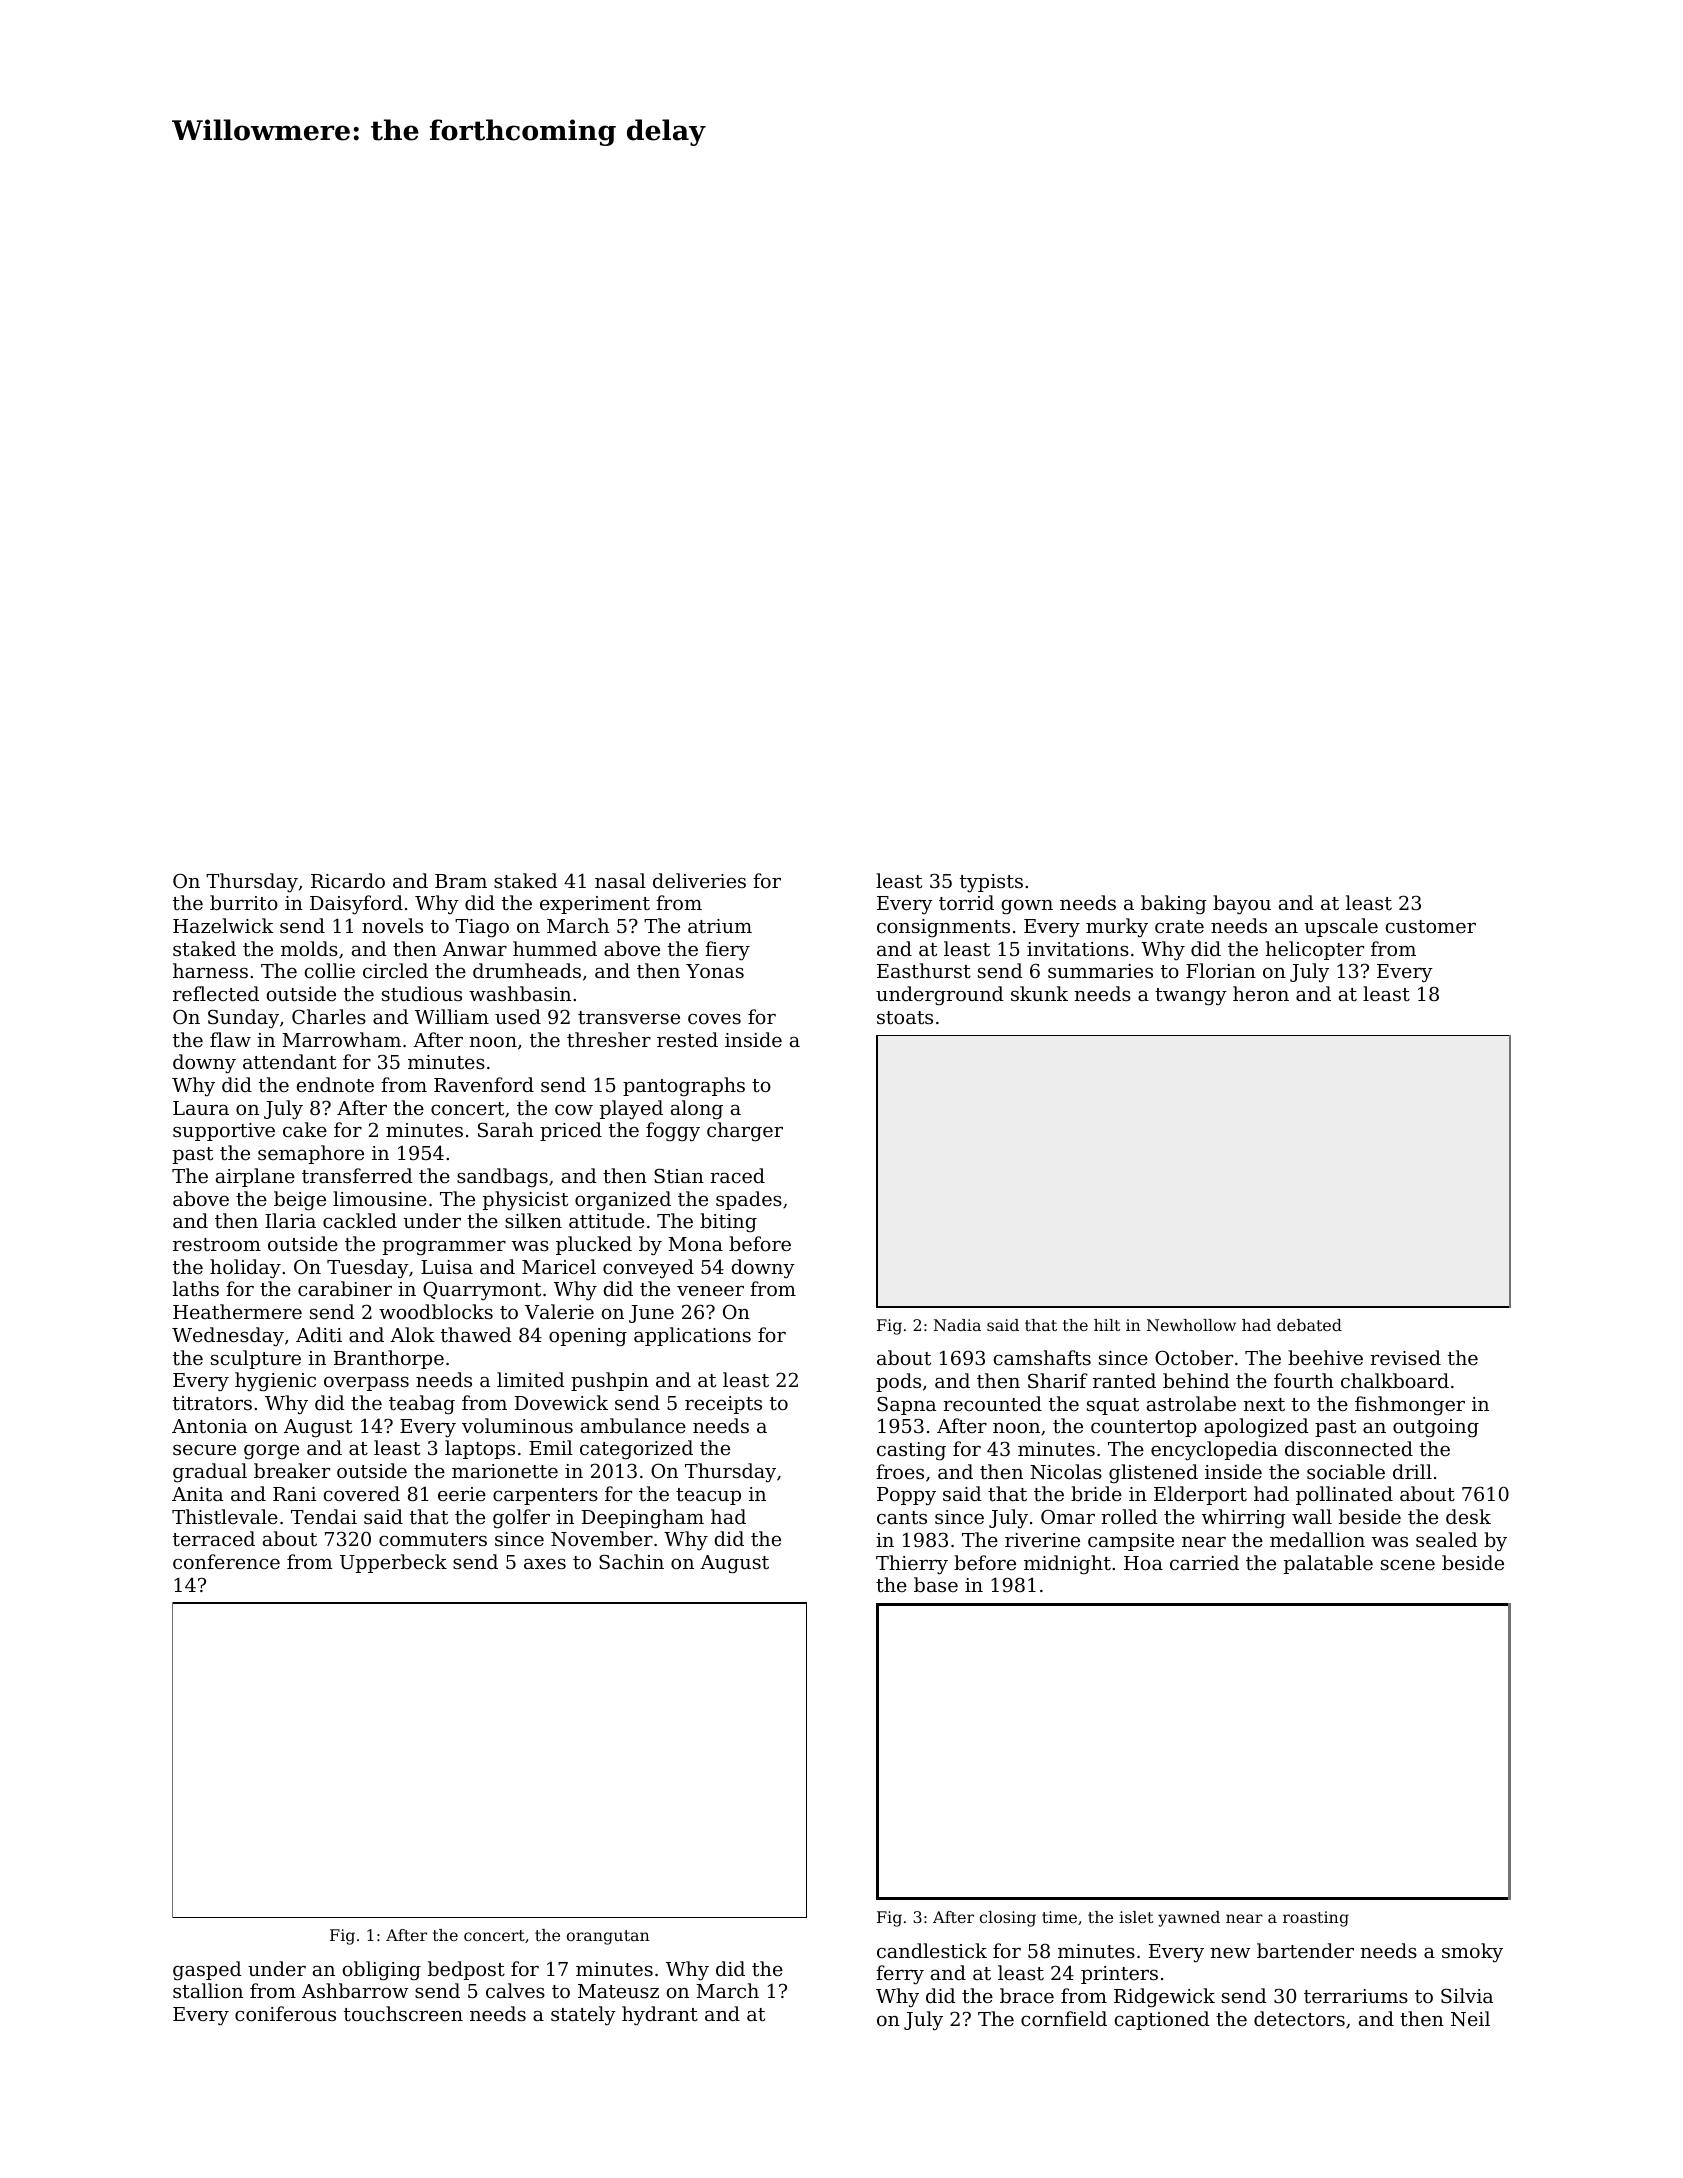  Describe the element at coordinates (403, 2013) in the screenshot. I see `touchscreen` at that location.
